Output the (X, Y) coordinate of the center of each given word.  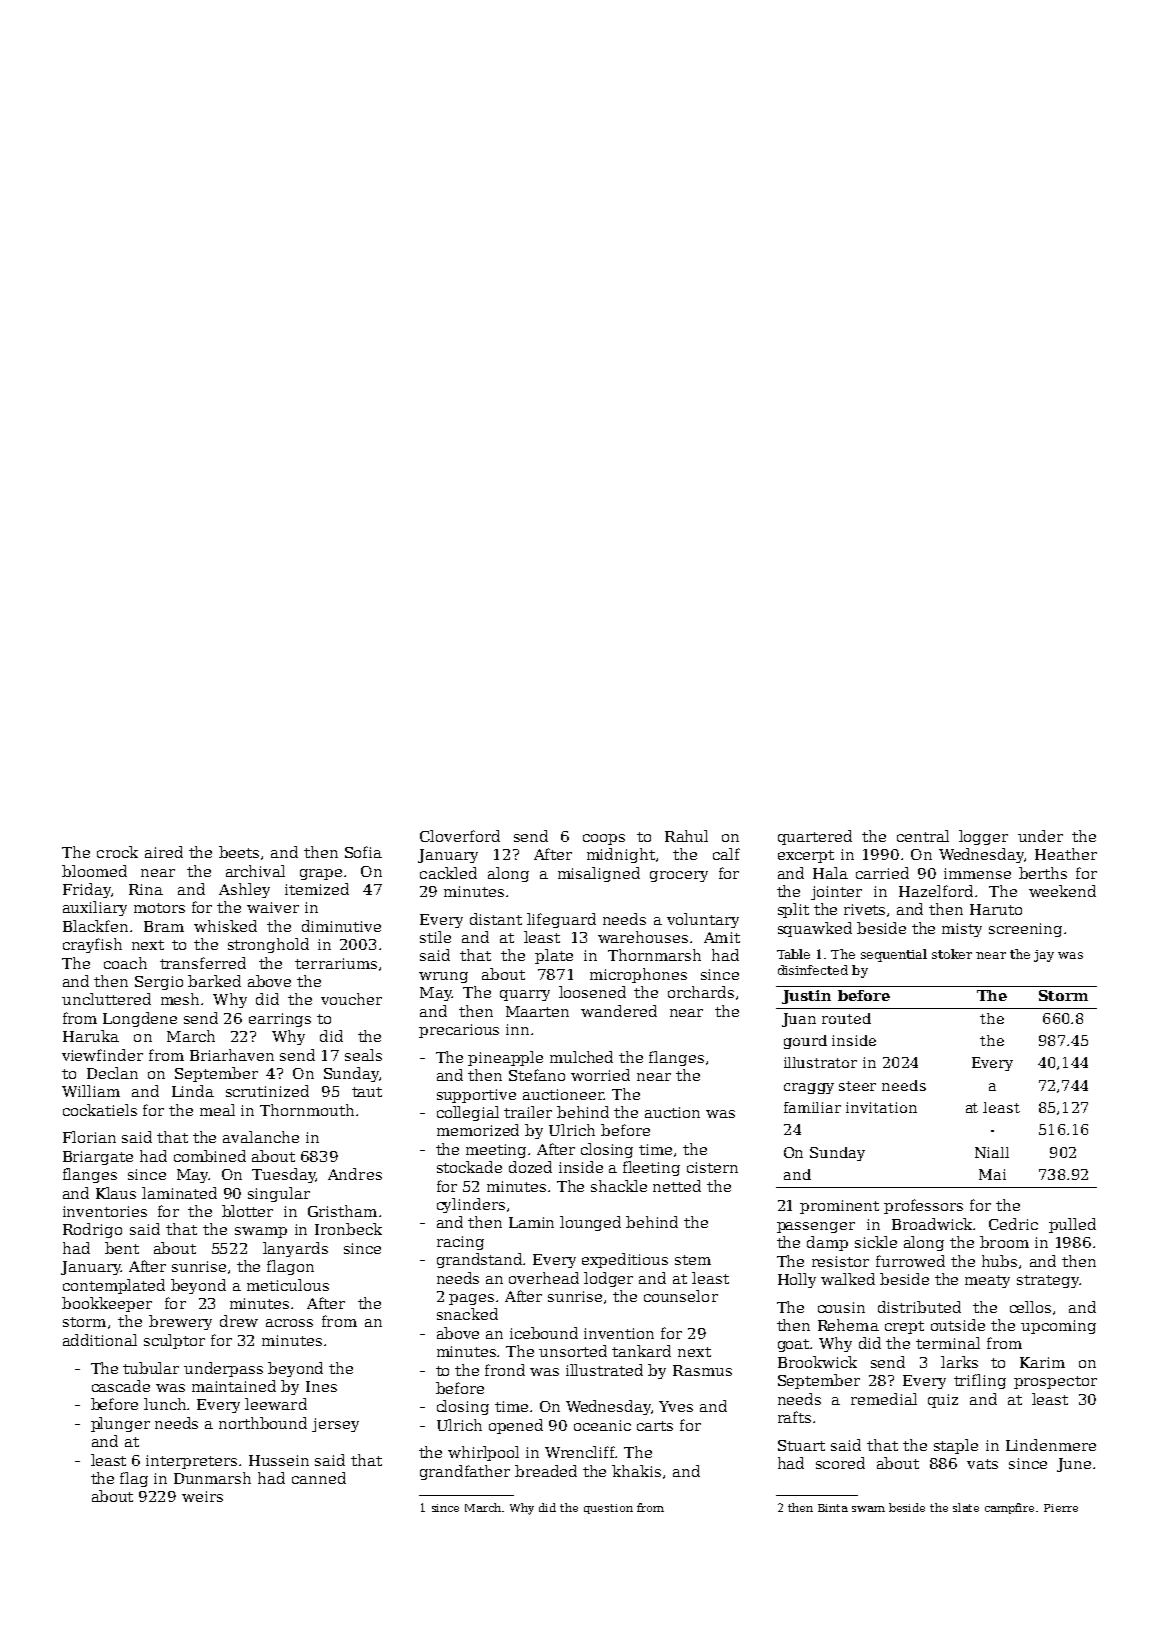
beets (239, 852)
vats (982, 1464)
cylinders (471, 1205)
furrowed (910, 1261)
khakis (636, 1471)
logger (983, 837)
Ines (321, 1386)
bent (122, 1248)
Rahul (686, 836)
